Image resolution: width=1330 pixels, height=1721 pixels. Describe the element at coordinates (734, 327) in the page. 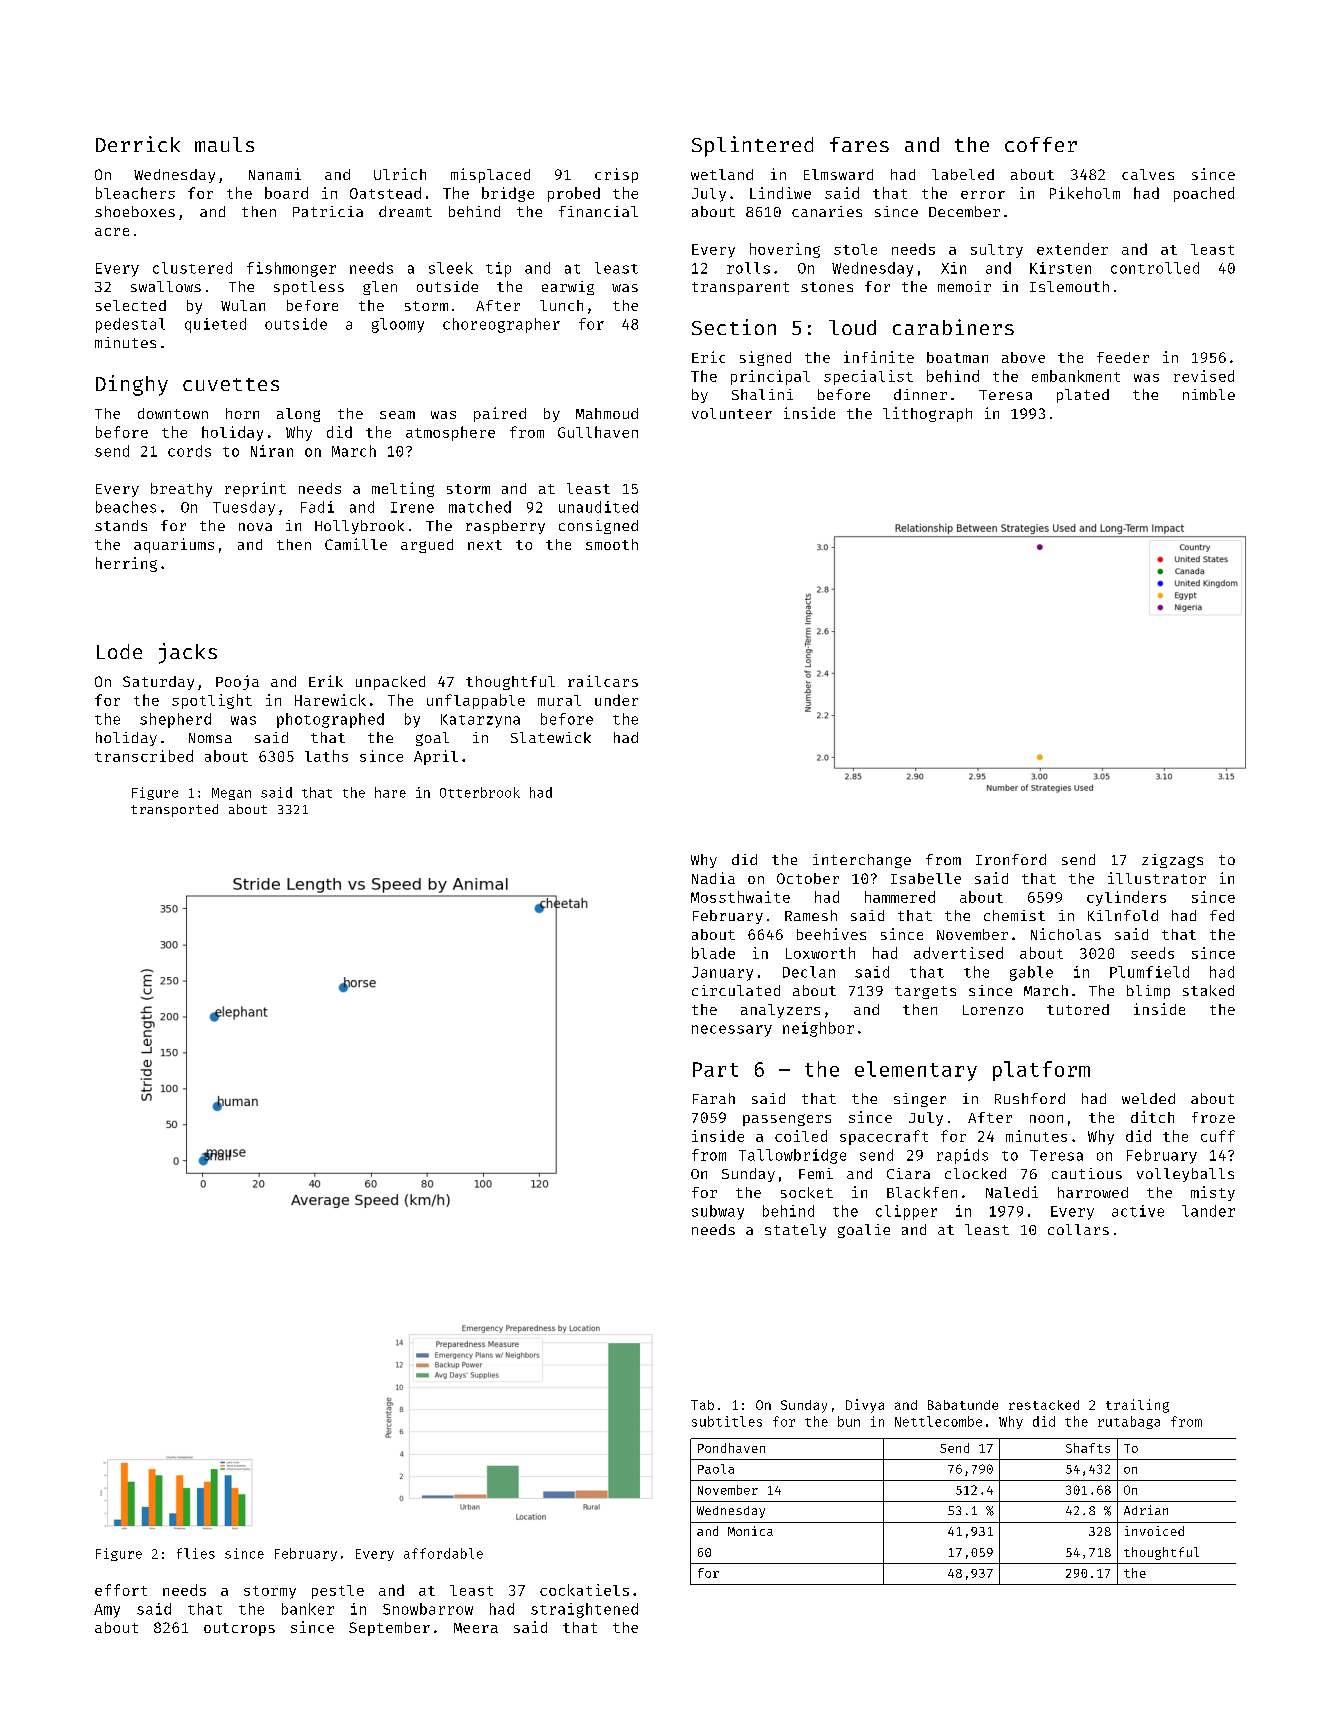

I see `Section` at that location.
